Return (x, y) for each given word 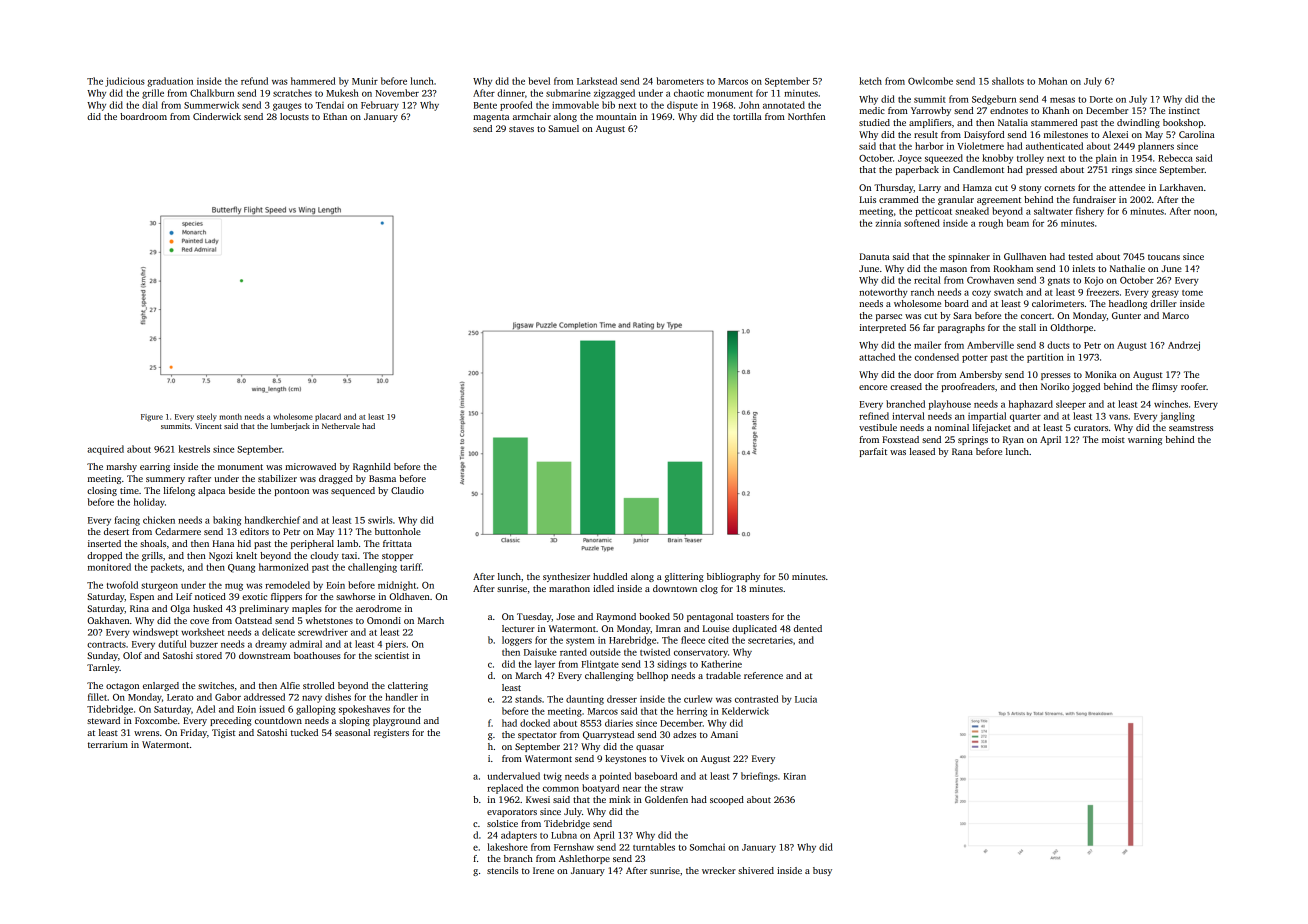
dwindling (1138, 123)
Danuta (875, 256)
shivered (756, 870)
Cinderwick (217, 116)
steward (103, 720)
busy (822, 871)
